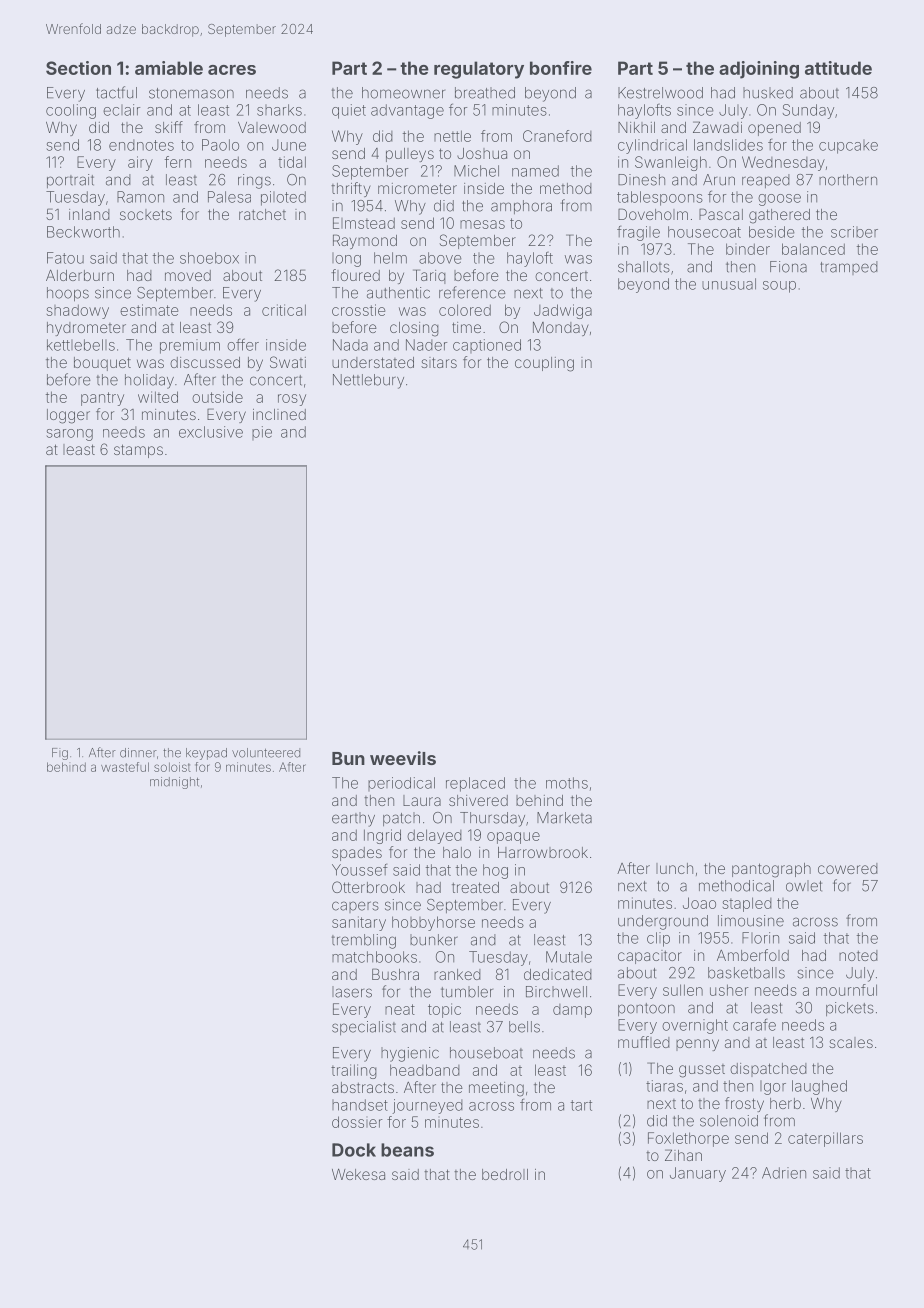 This screenshot has height=1308, width=924. Describe the element at coordinates (544, 364) in the screenshot. I see `coupling` at that location.
